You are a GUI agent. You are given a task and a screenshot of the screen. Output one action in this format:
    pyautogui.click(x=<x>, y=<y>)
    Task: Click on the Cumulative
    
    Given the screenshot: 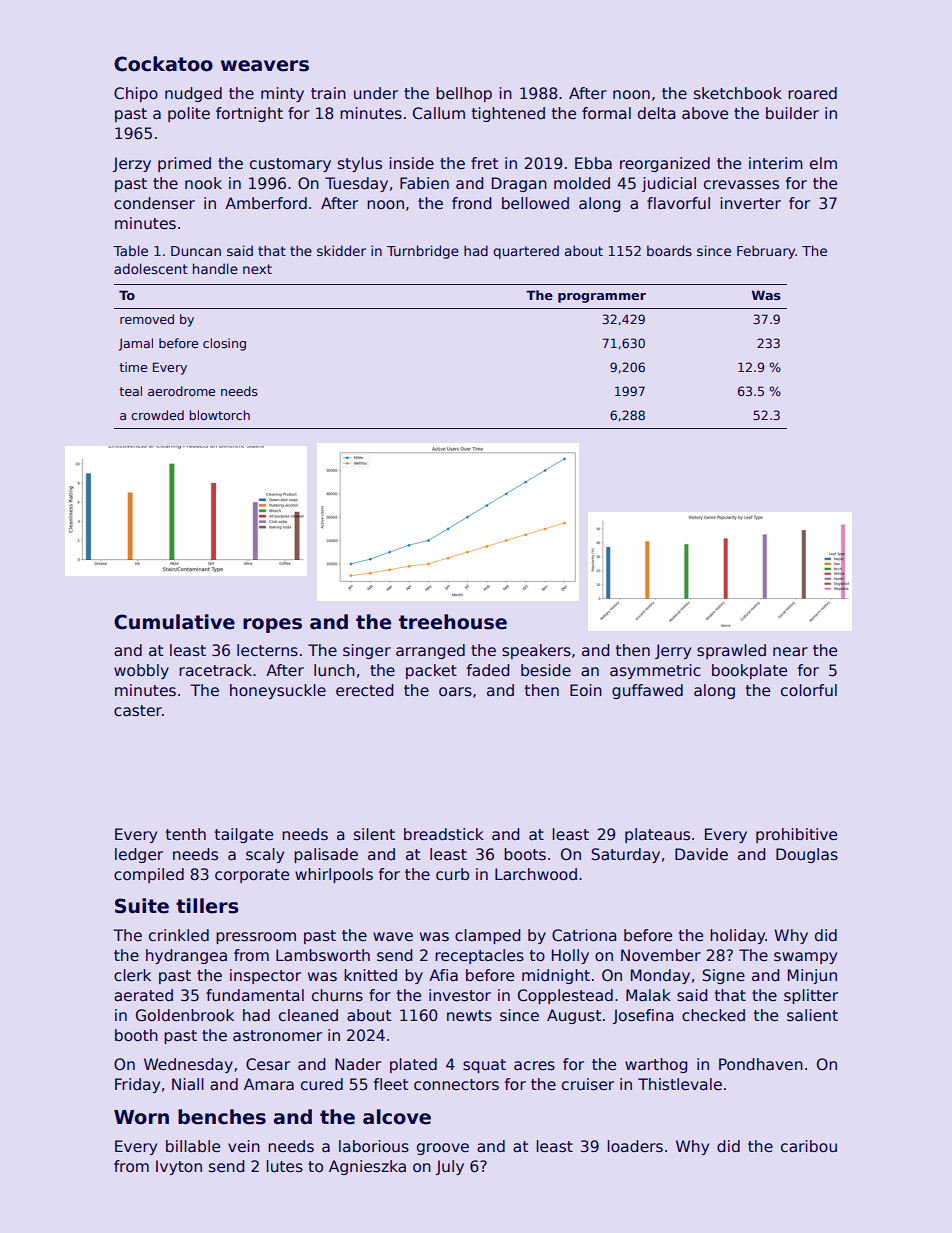 What is the action you would take?
    pyautogui.click(x=174, y=622)
